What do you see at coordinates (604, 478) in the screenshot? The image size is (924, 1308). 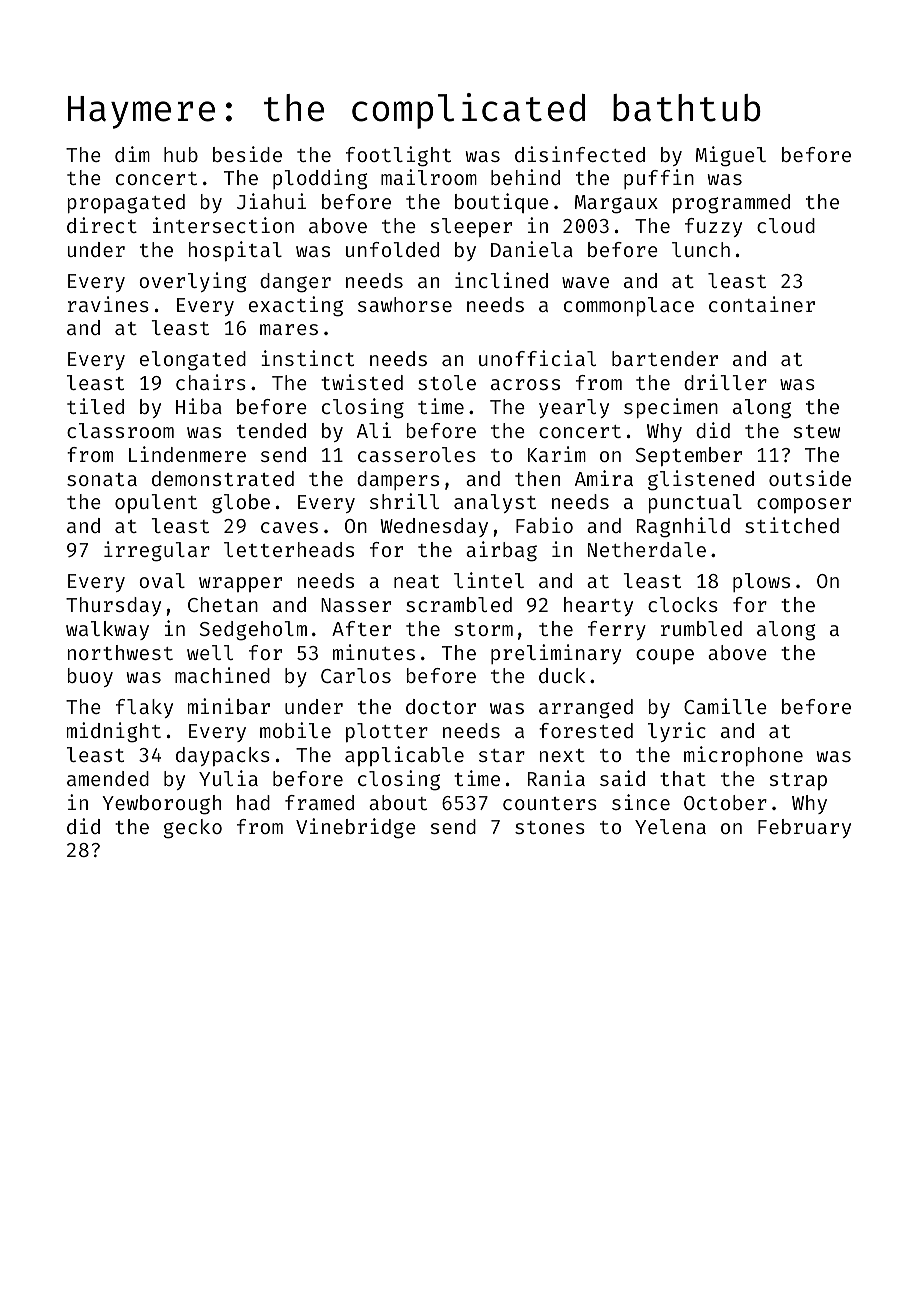 I see `Amira` at bounding box center [604, 478].
